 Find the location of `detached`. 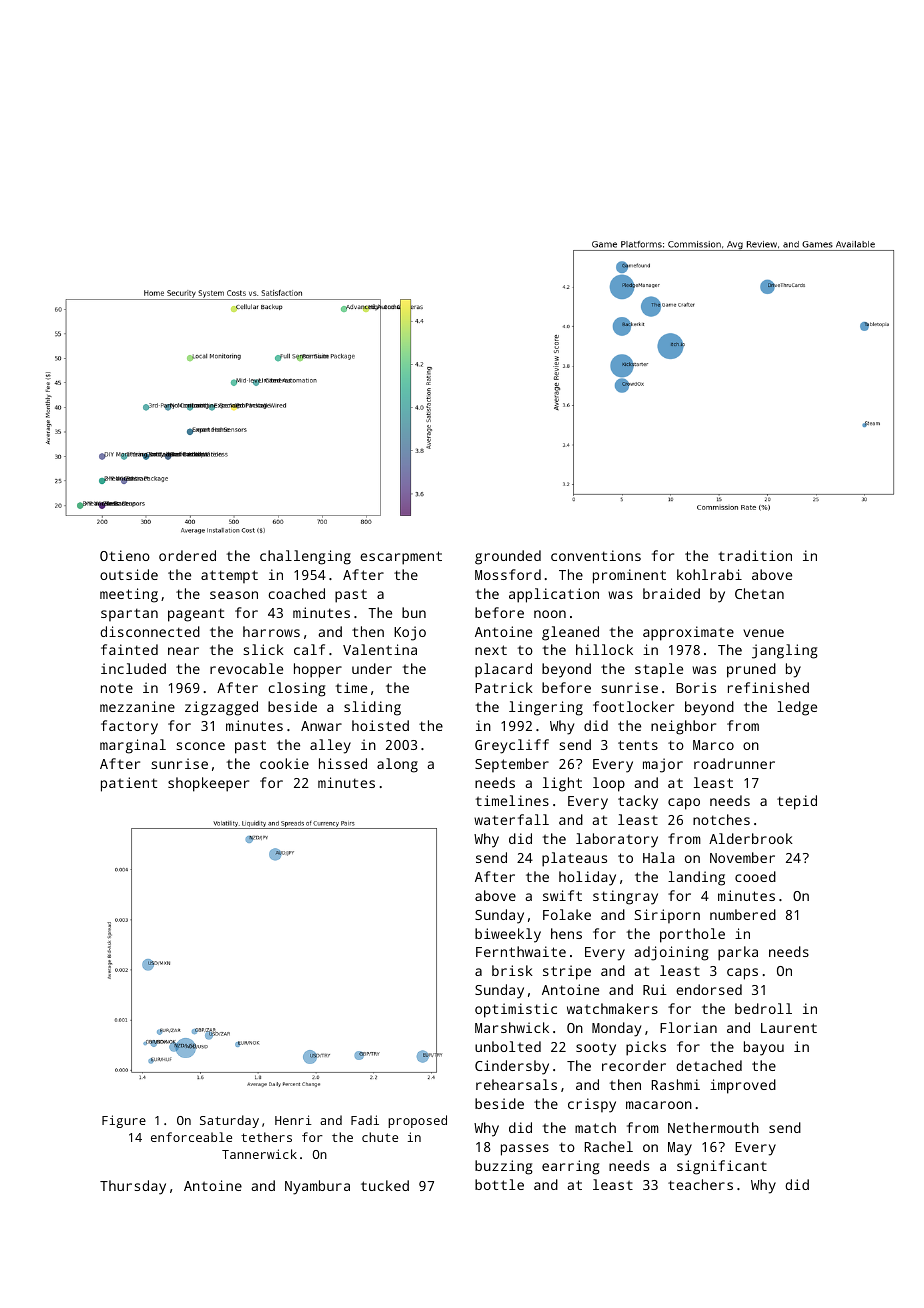

detached is located at coordinates (709, 1065).
